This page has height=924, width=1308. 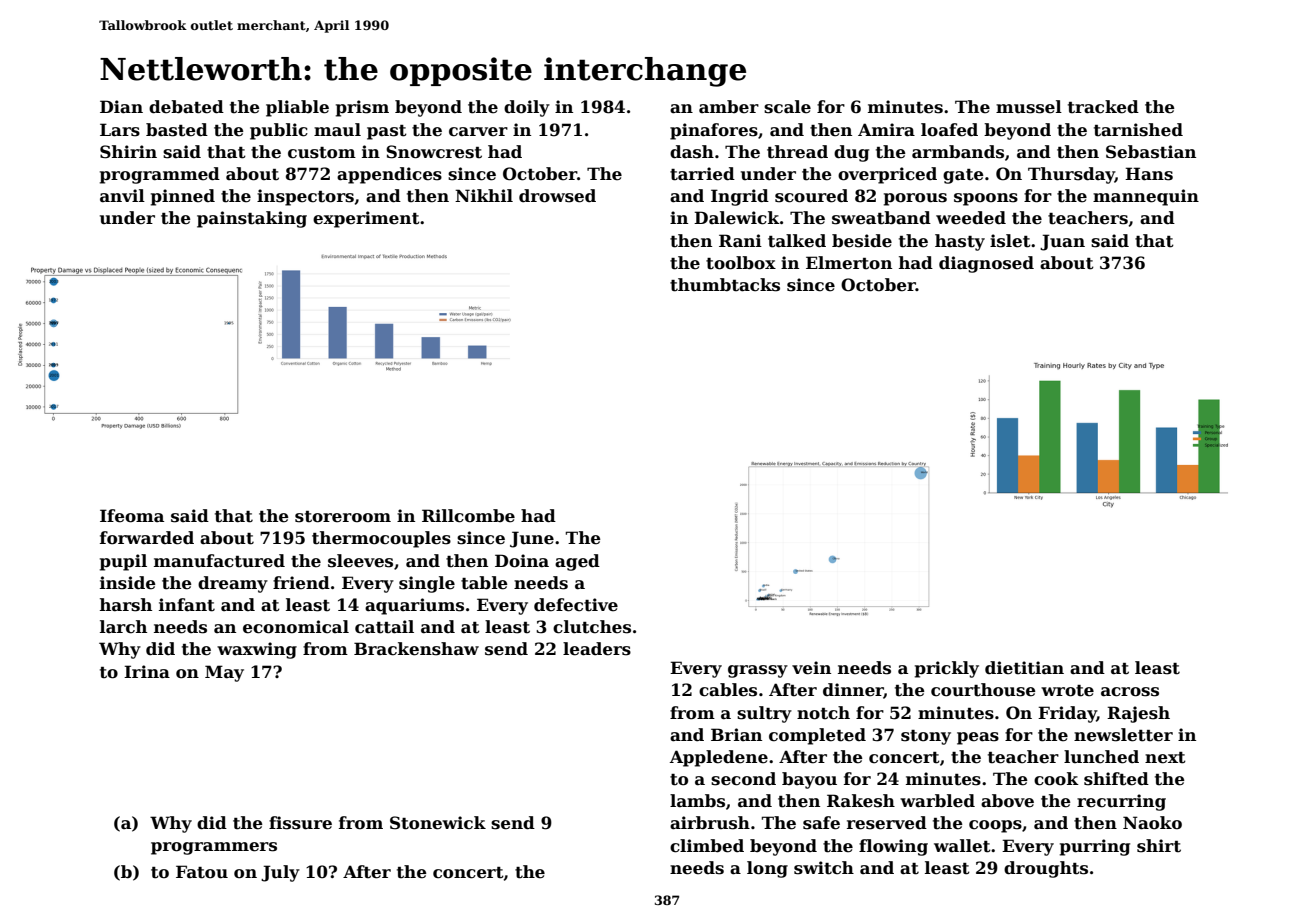 What do you see at coordinates (252, 219) in the page?
I see `painstaking` at bounding box center [252, 219].
